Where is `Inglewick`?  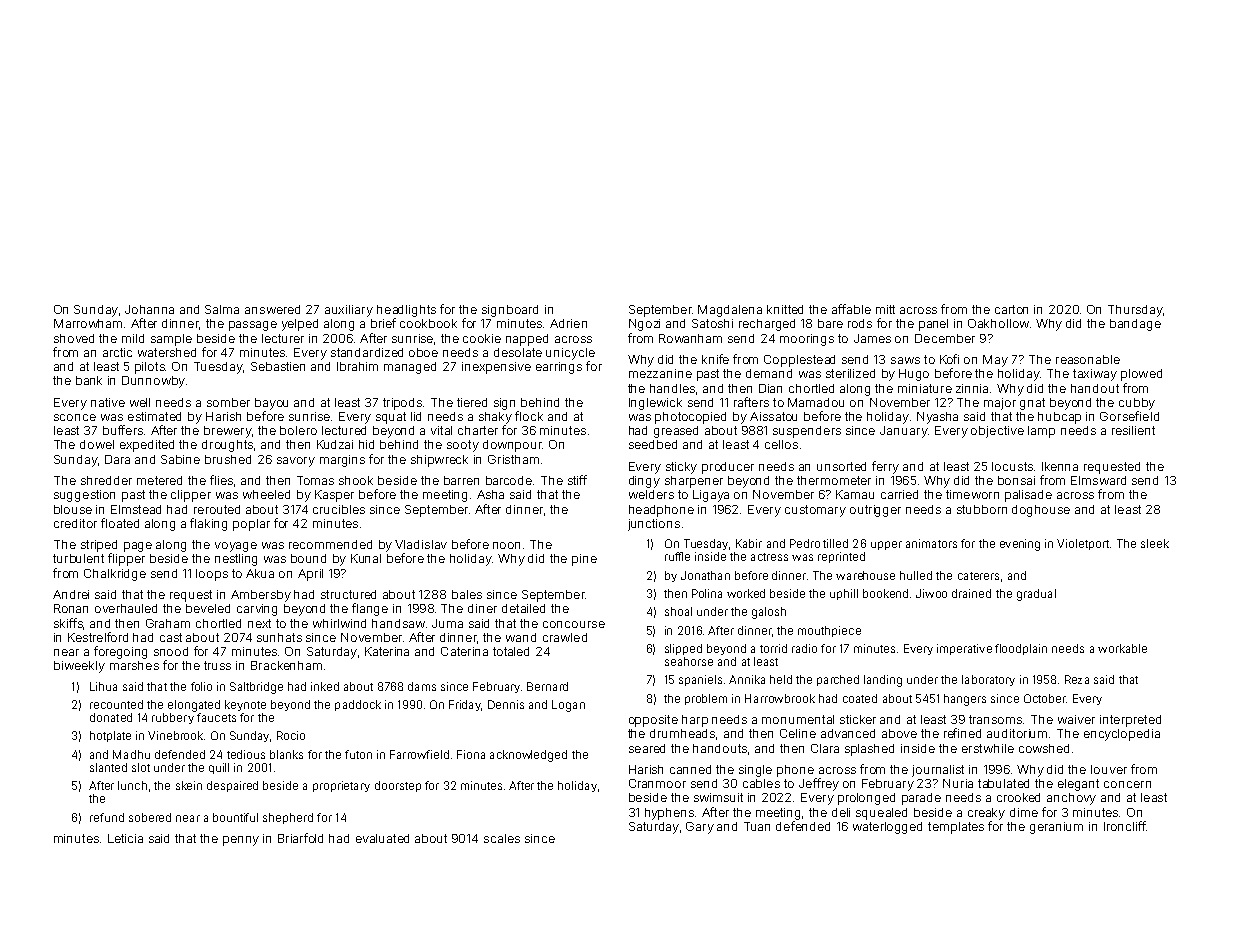
Inglewick is located at coordinates (655, 404).
